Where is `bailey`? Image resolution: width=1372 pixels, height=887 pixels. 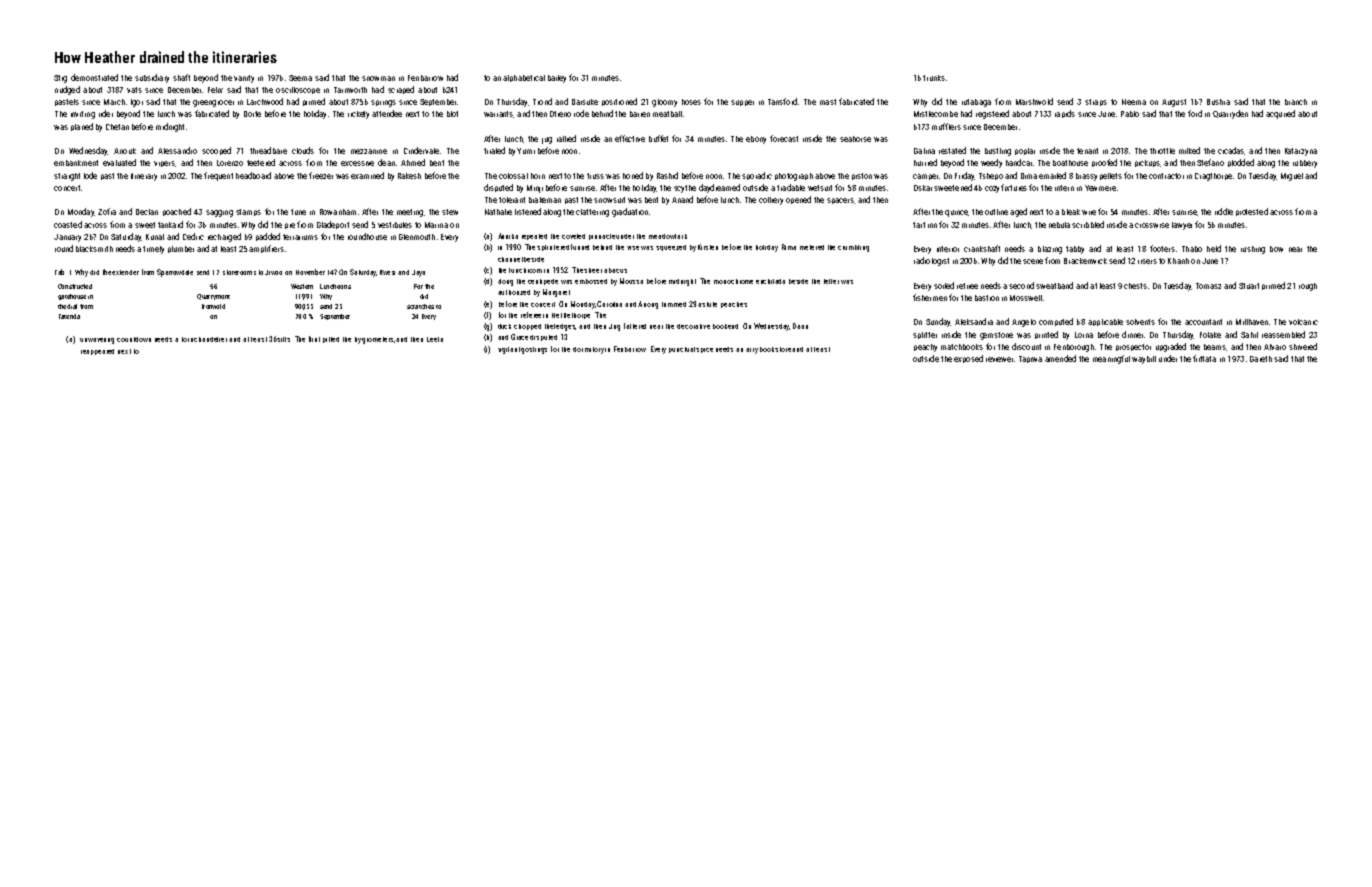
bailey is located at coordinates (557, 79).
